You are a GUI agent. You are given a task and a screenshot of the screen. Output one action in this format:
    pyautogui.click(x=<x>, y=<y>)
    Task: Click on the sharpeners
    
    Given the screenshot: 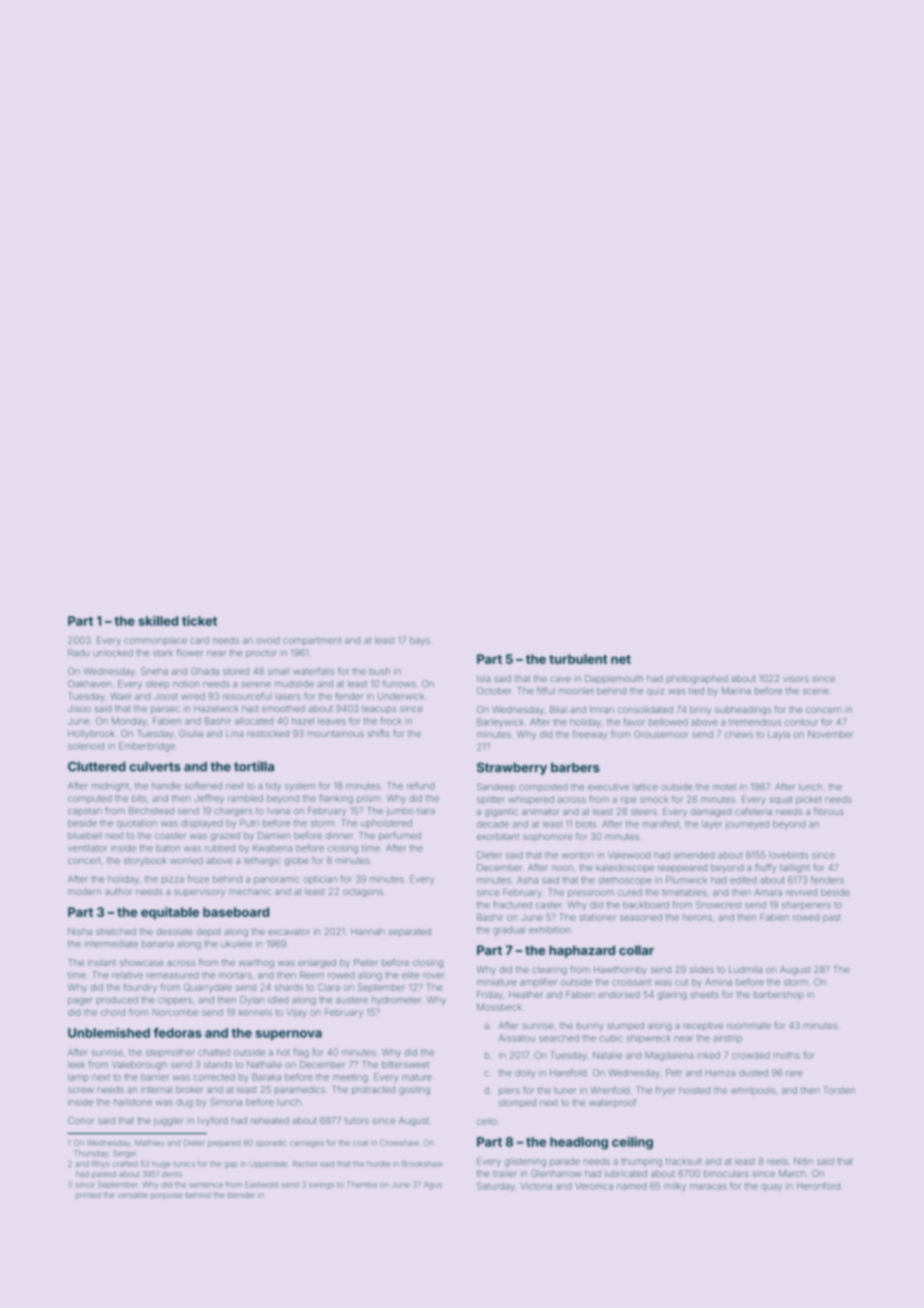 What is the action you would take?
    pyautogui.click(x=806, y=905)
